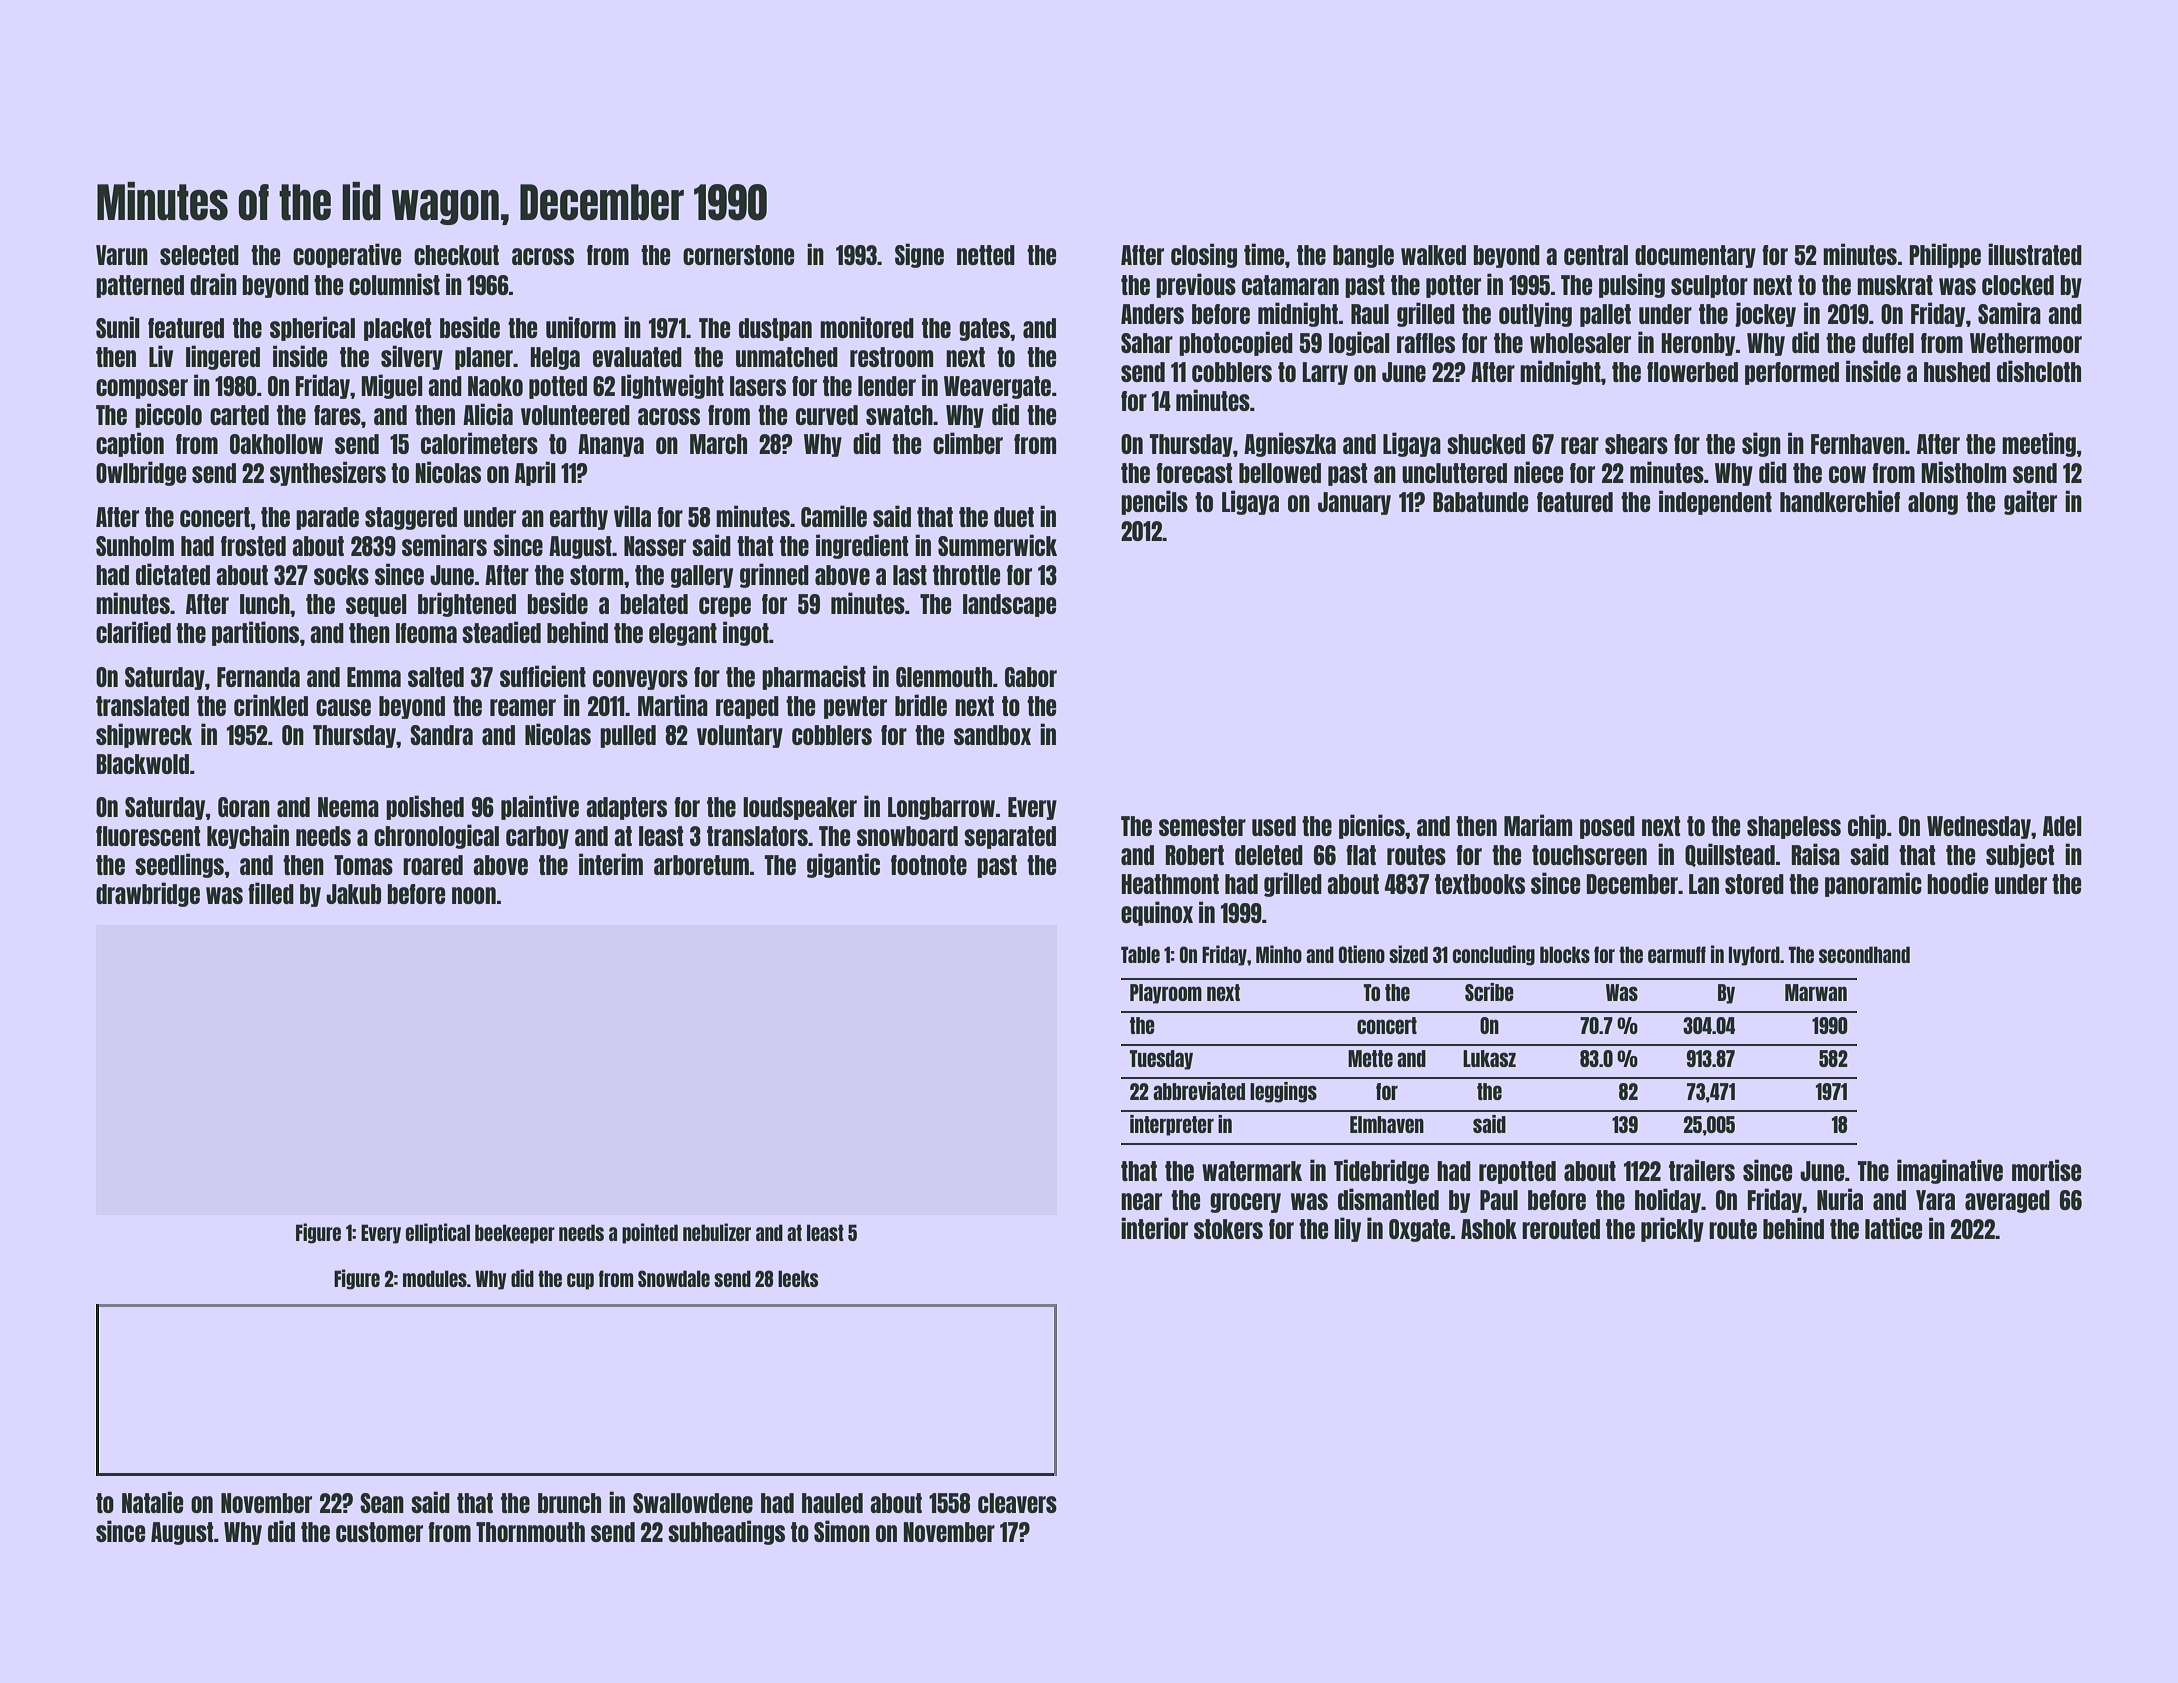 The width and height of the image is (2178, 1683). I want to click on Fernhaven, so click(1858, 444).
